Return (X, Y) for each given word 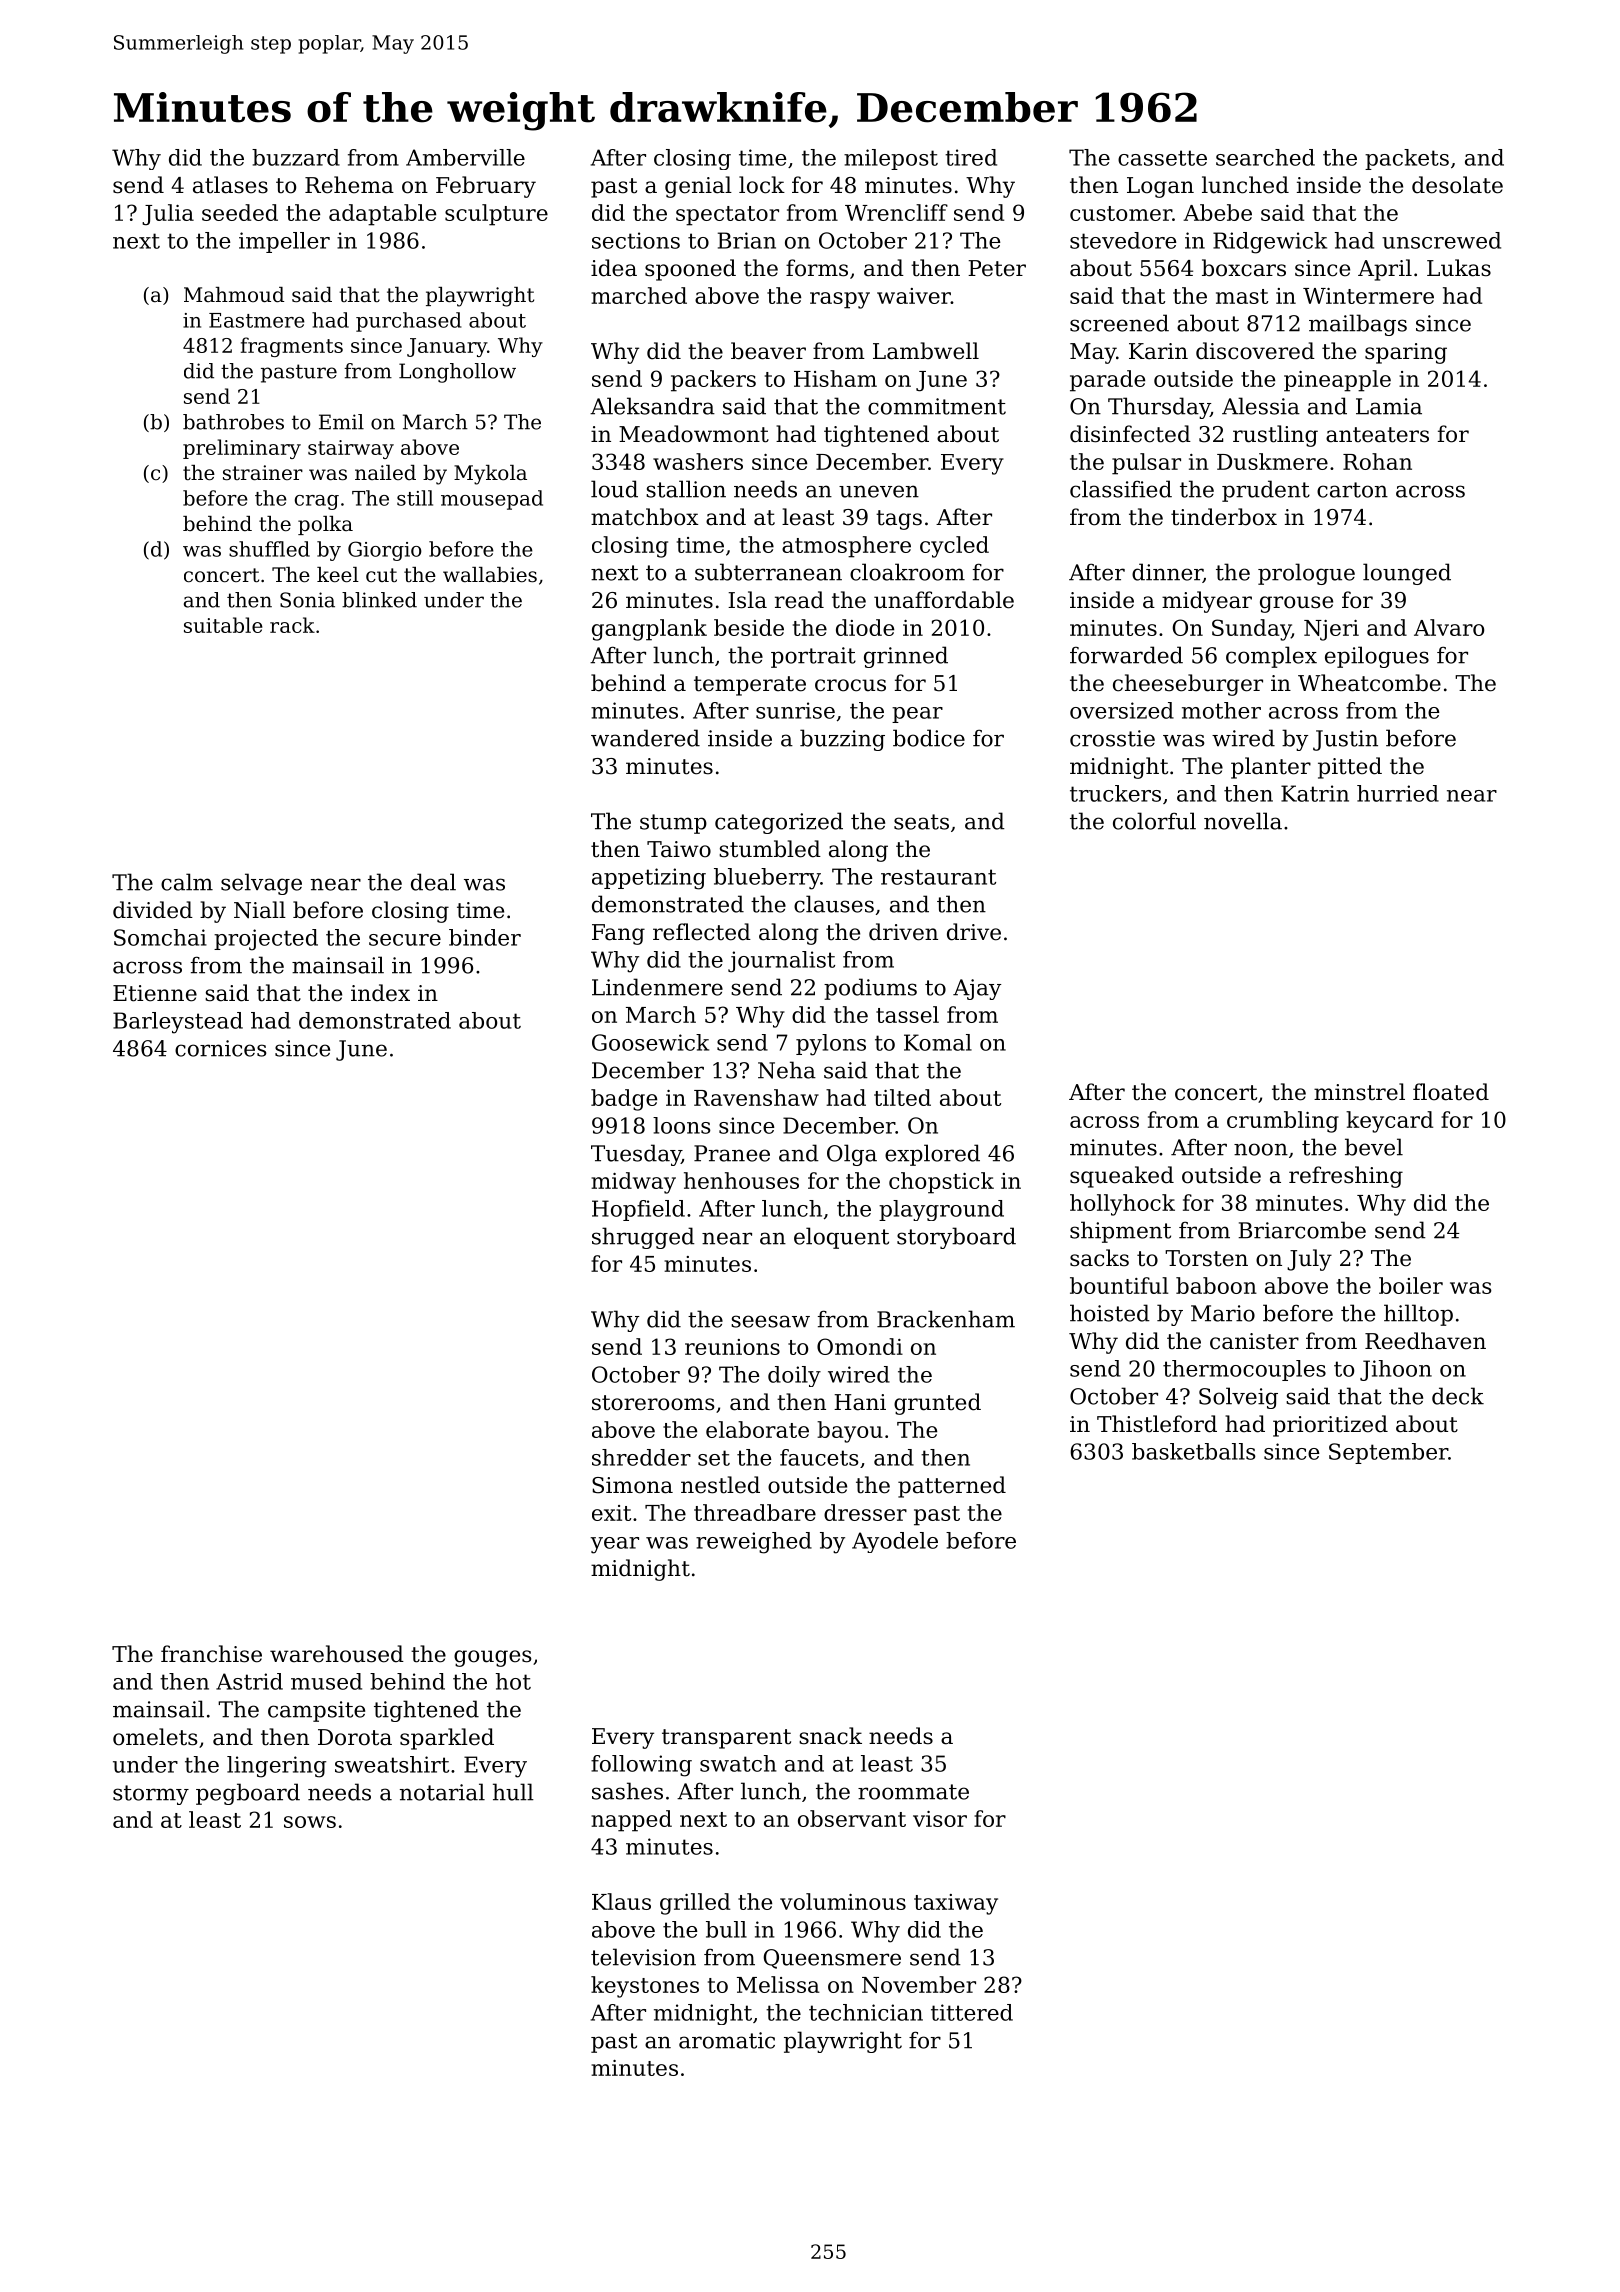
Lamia (1389, 406)
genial (698, 187)
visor (940, 1819)
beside (749, 627)
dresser (865, 1512)
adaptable (382, 215)
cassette (1162, 158)
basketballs (1194, 1451)
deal (433, 882)
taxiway (956, 1904)
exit (611, 1513)
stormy (151, 1795)
